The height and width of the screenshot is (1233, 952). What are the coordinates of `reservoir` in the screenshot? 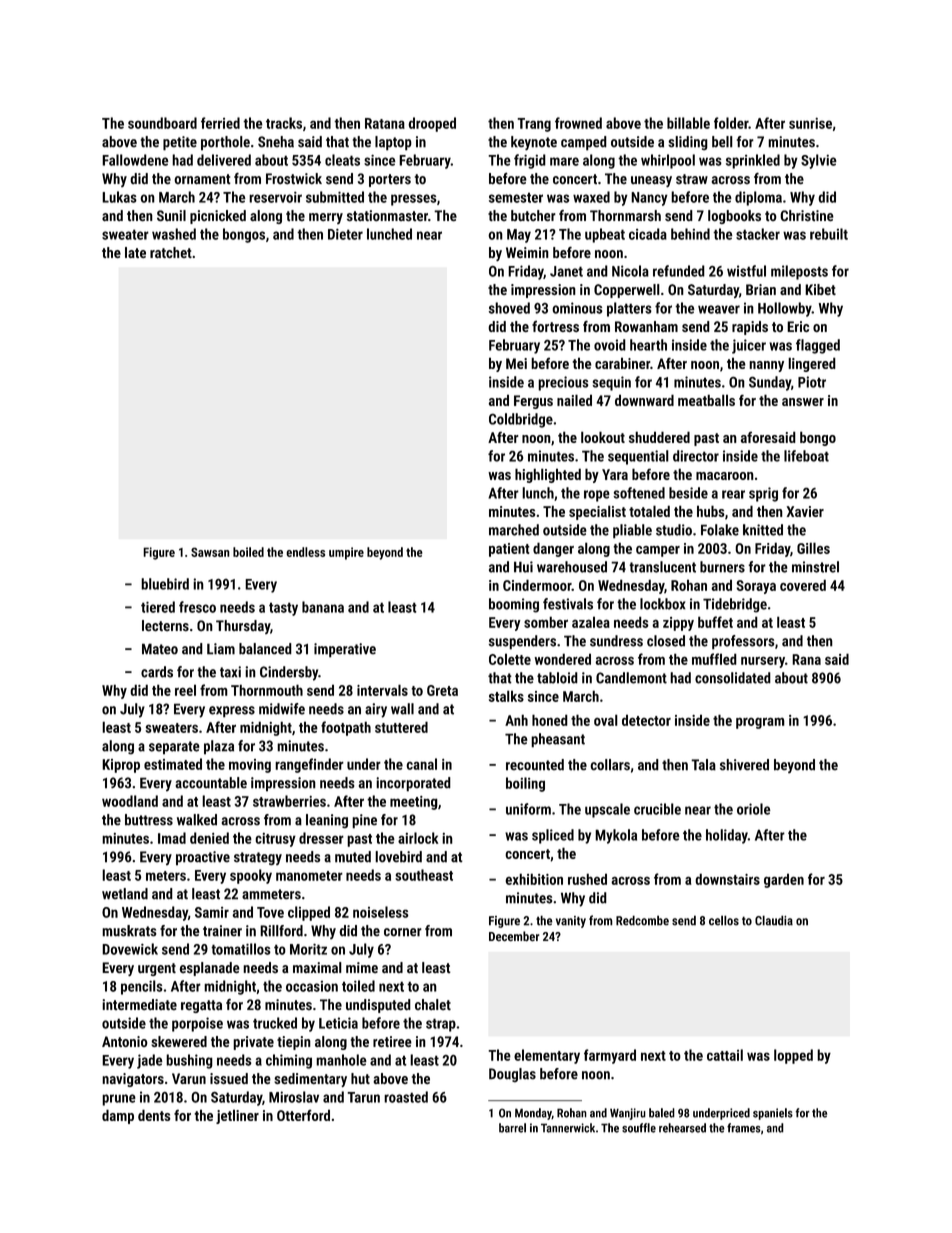 It's located at (275, 197).
